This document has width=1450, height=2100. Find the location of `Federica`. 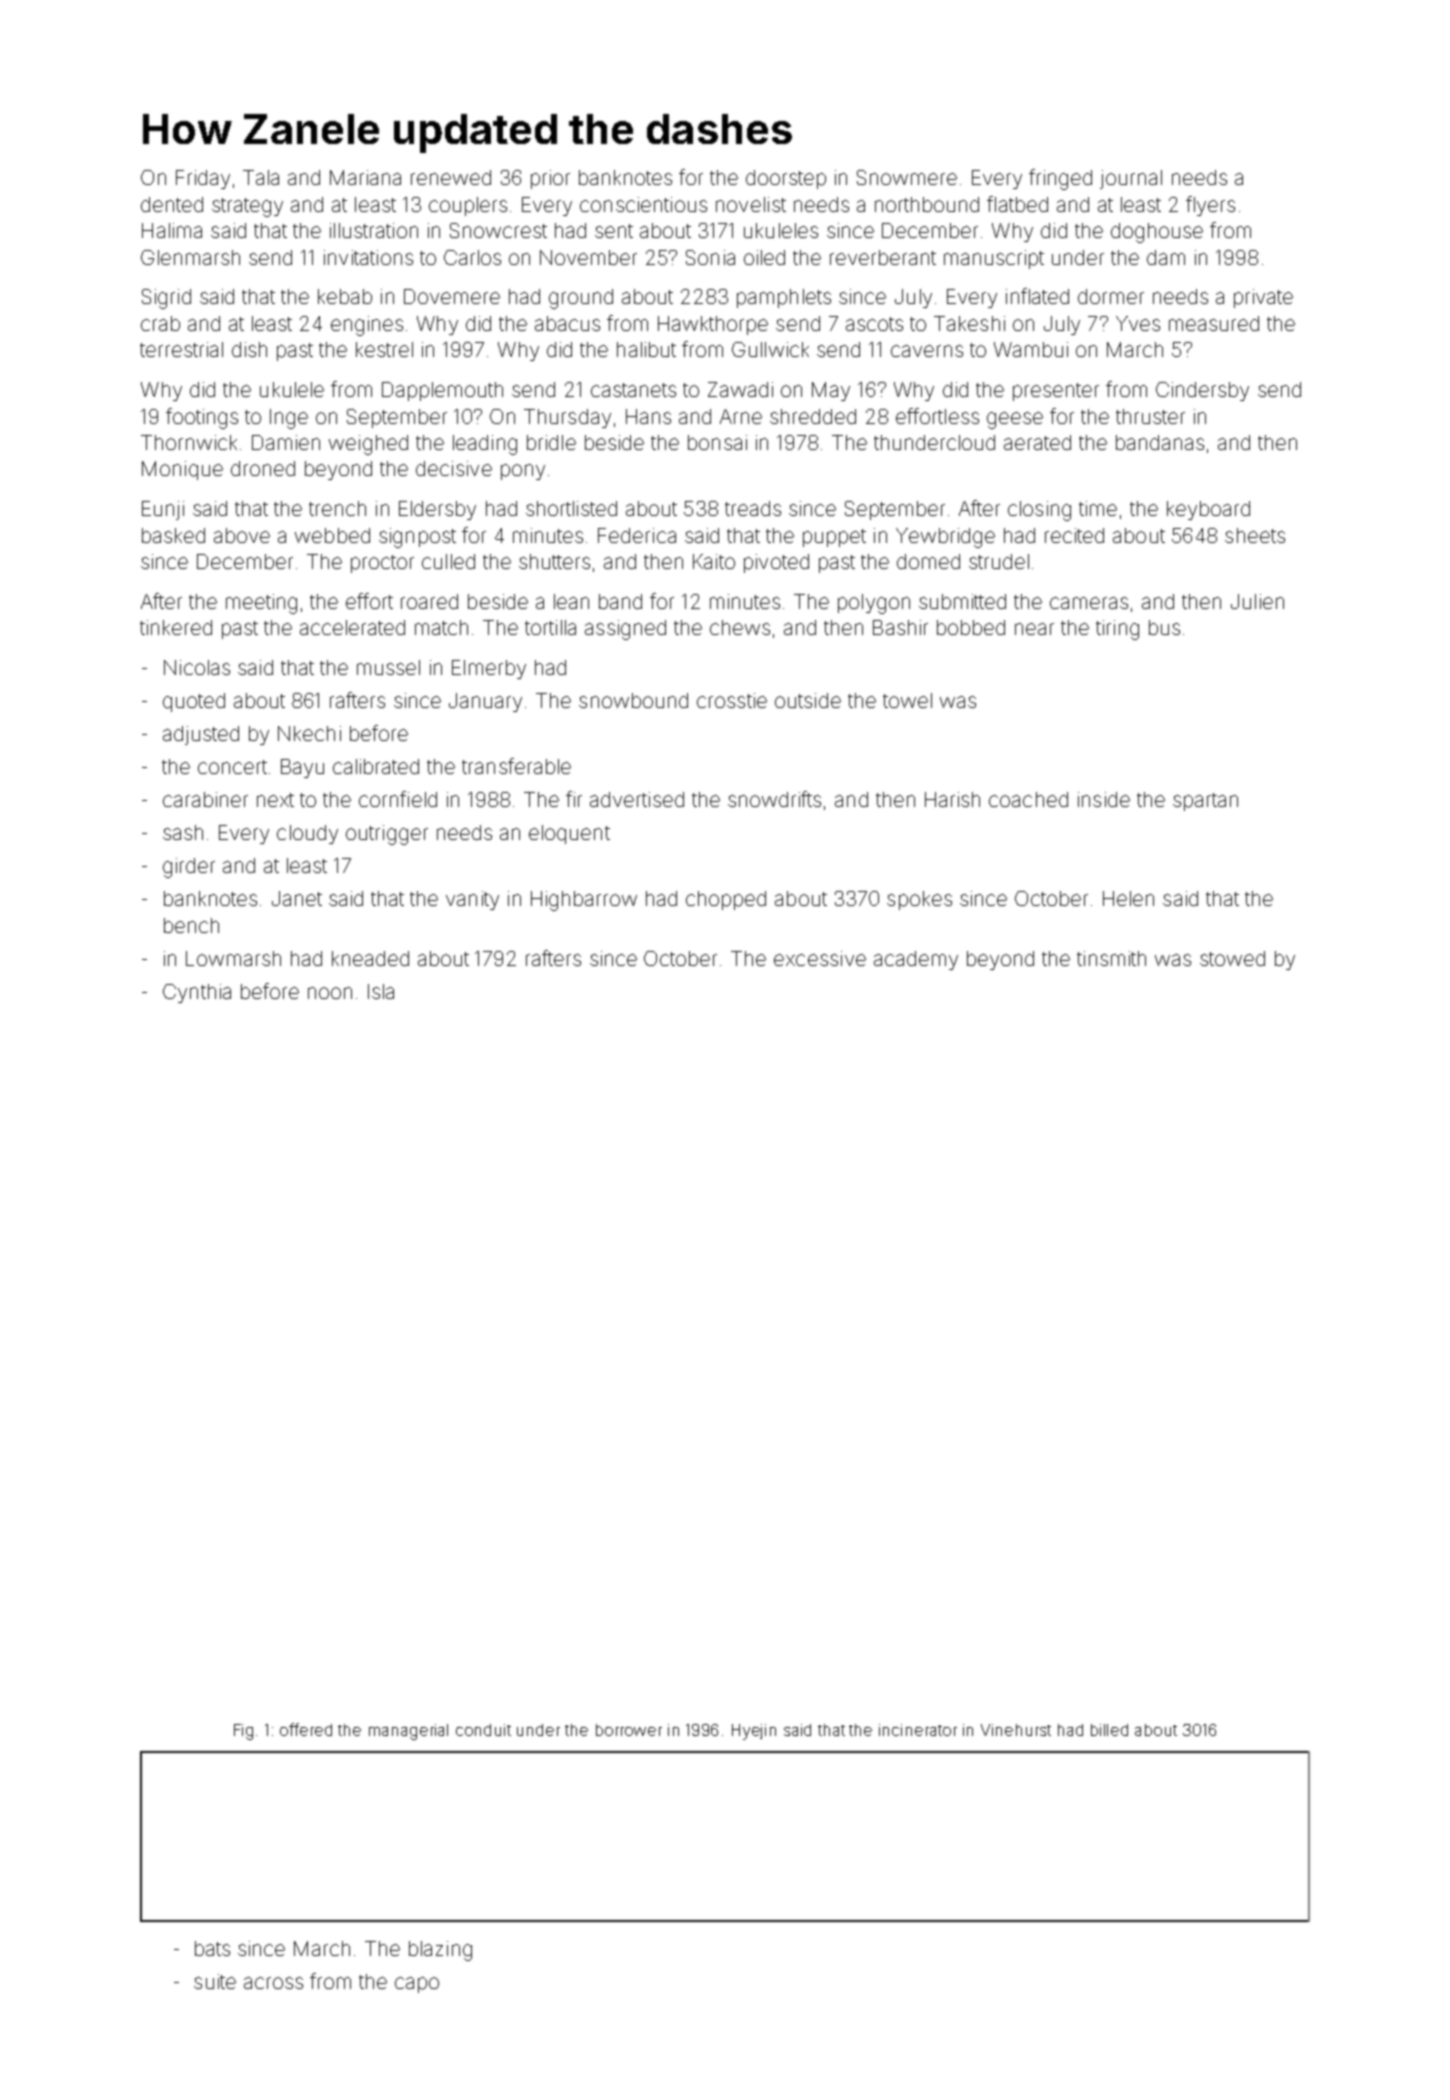

Federica is located at coordinates (637, 535).
